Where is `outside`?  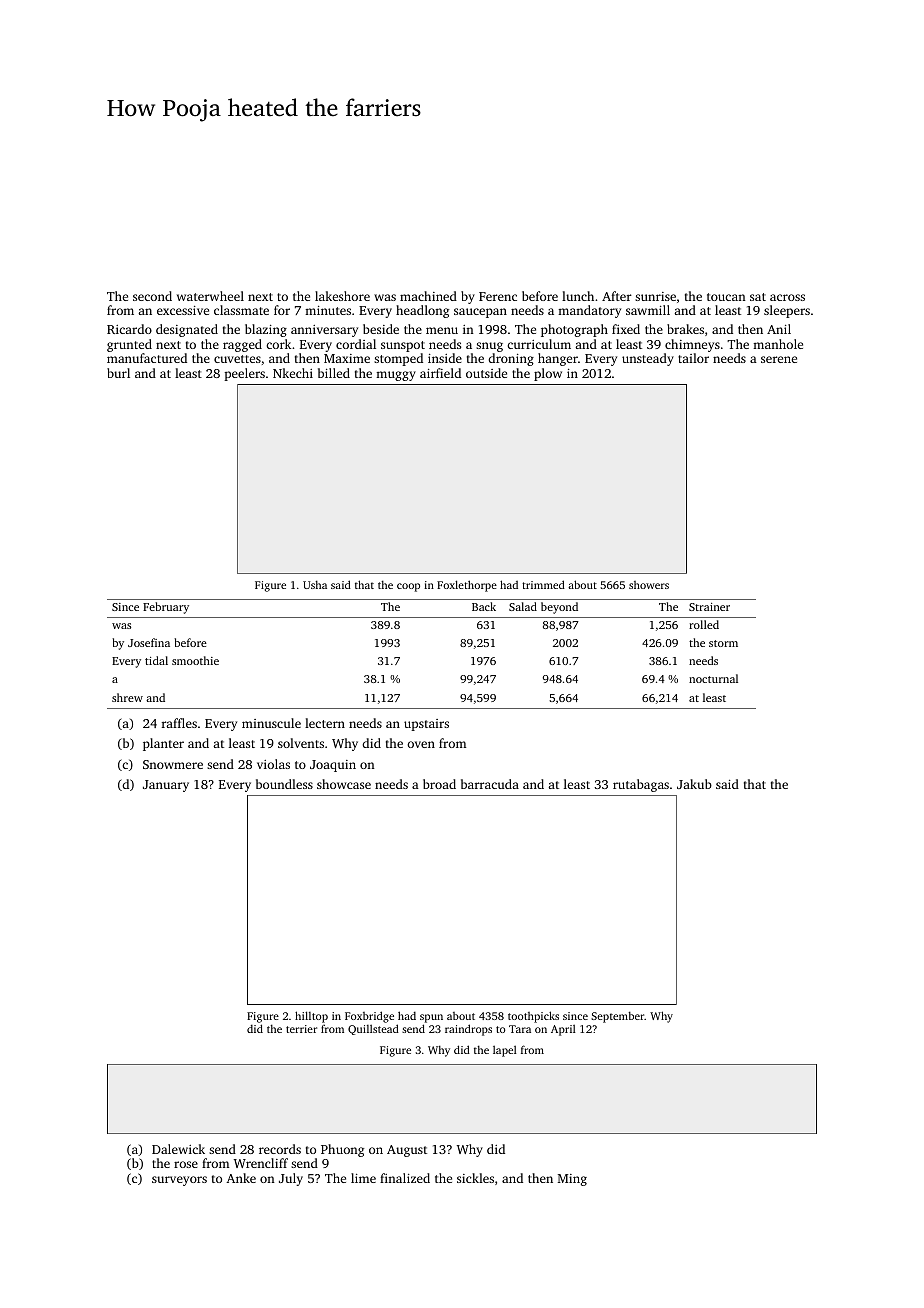 outside is located at coordinates (486, 373).
